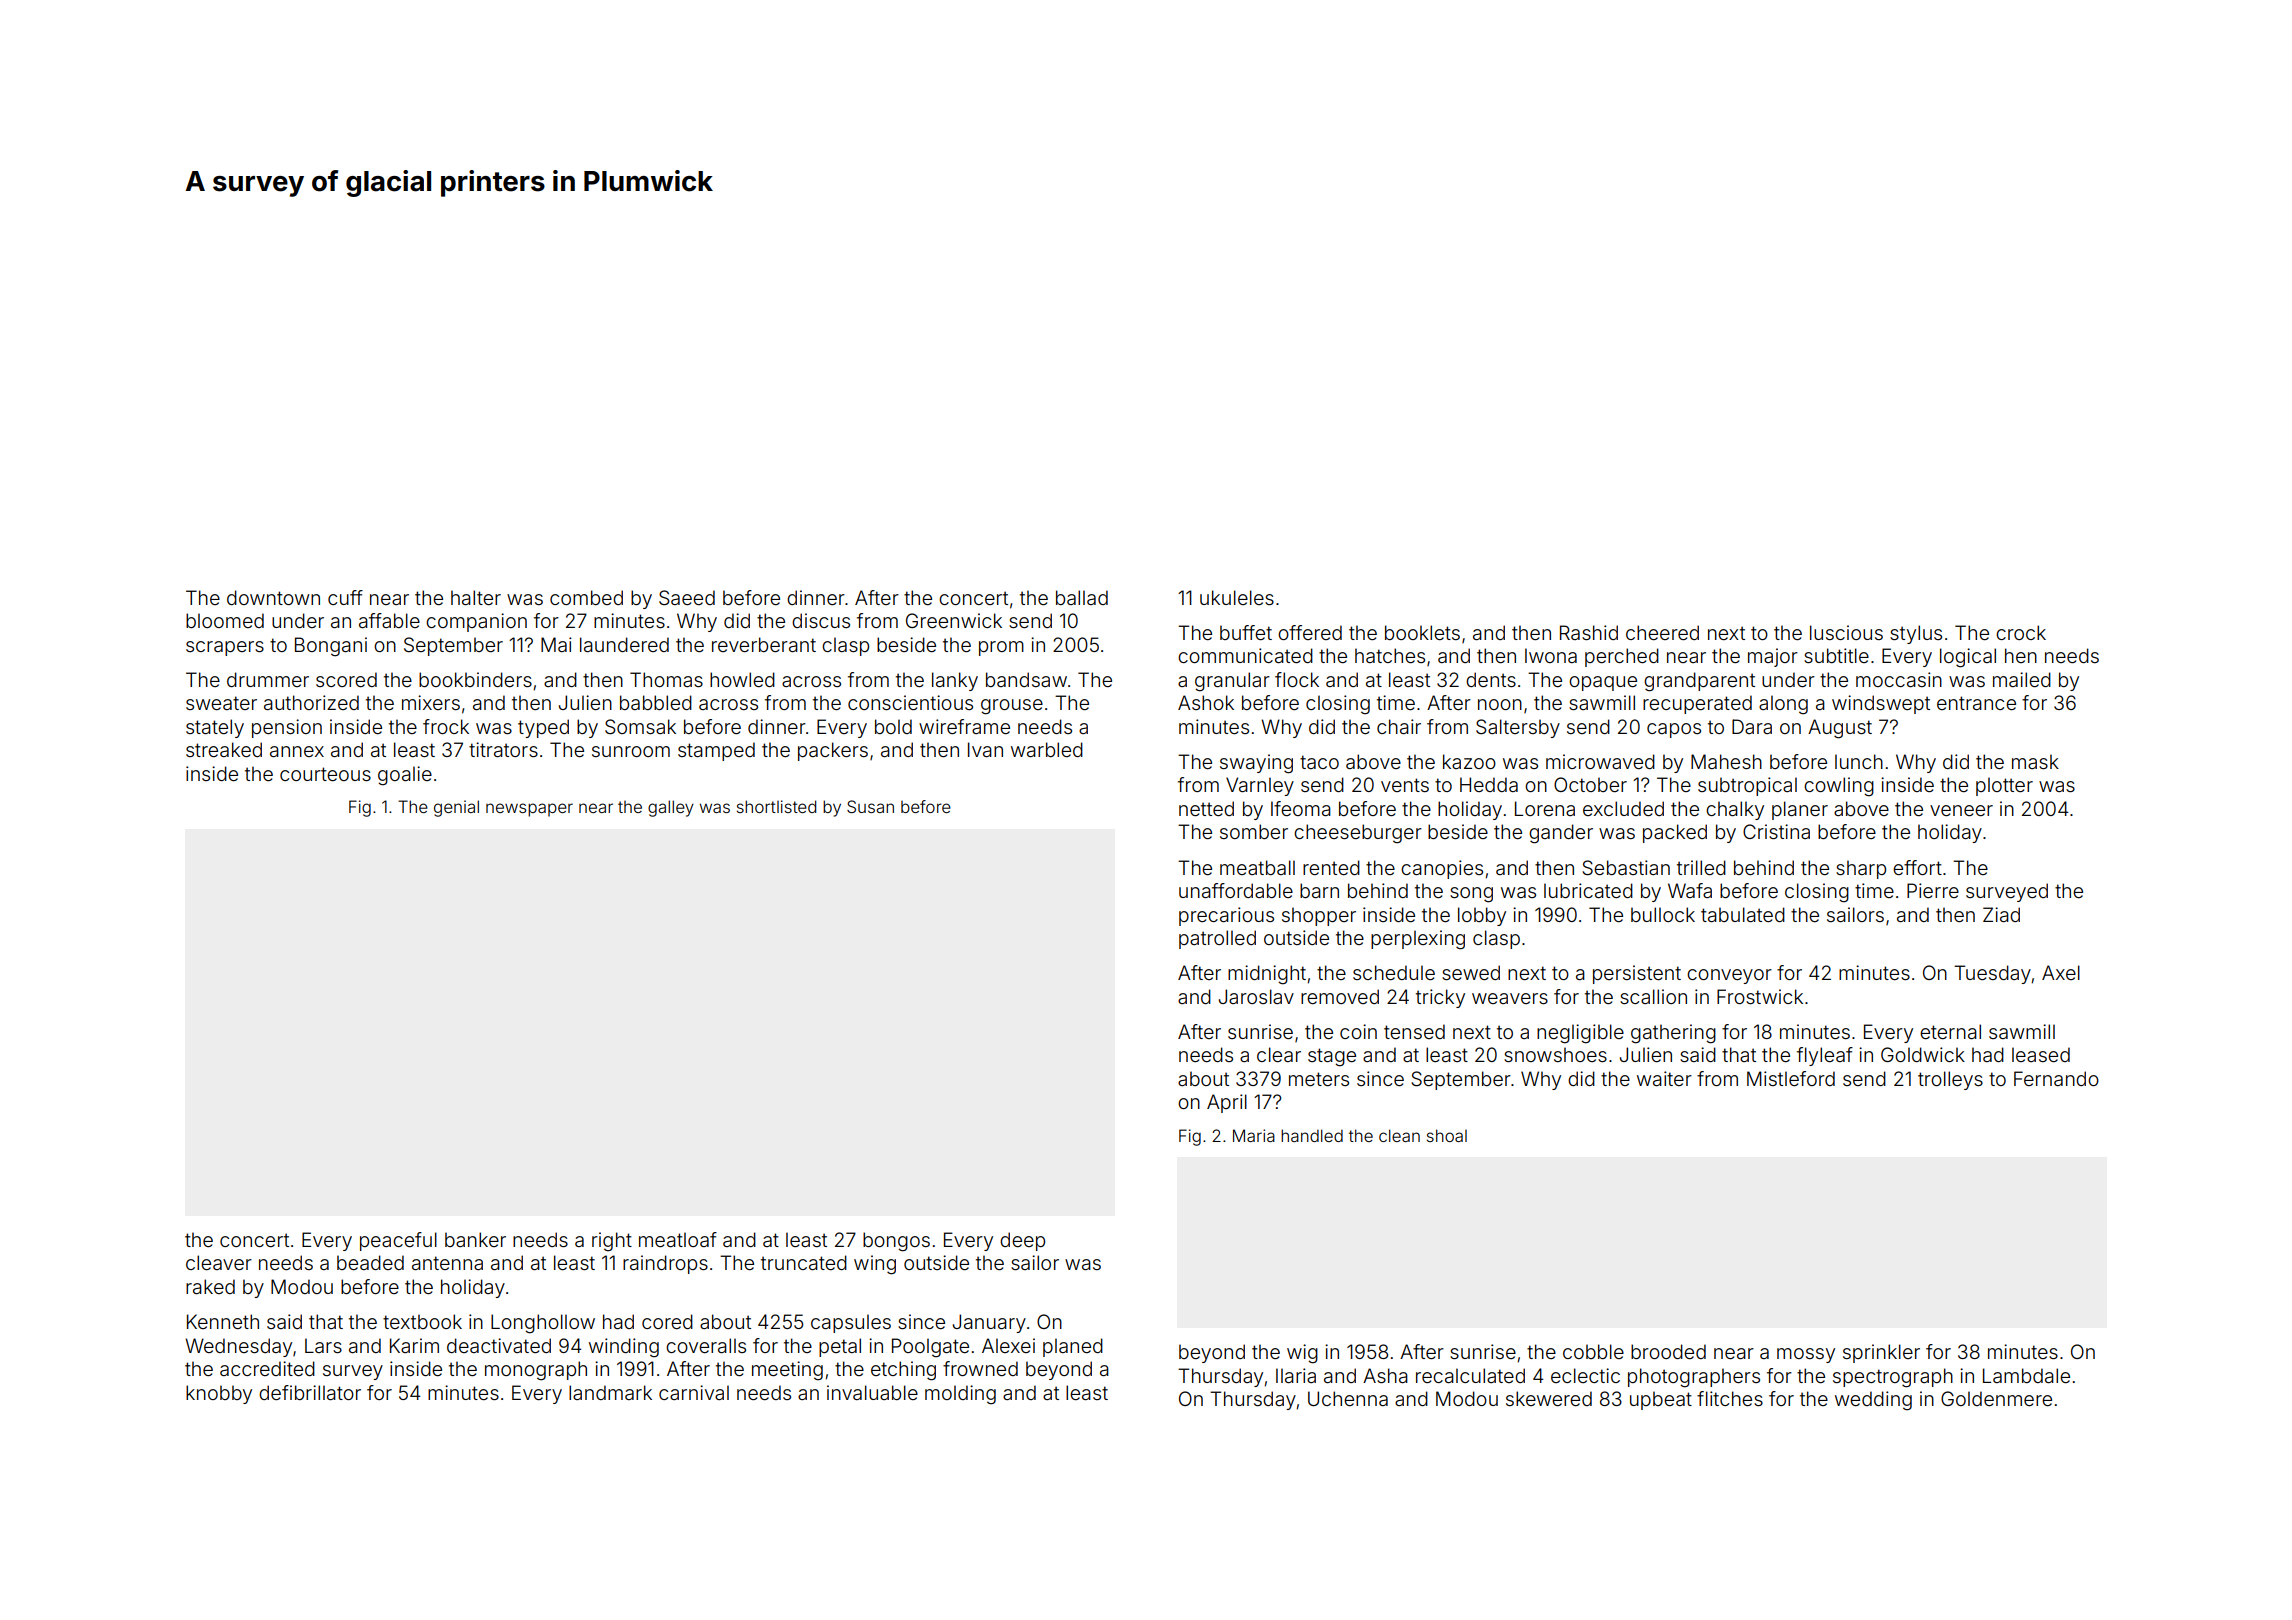 This screenshot has height=1620, width=2292. Describe the element at coordinates (1968, 658) in the screenshot. I see `logical` at that location.
